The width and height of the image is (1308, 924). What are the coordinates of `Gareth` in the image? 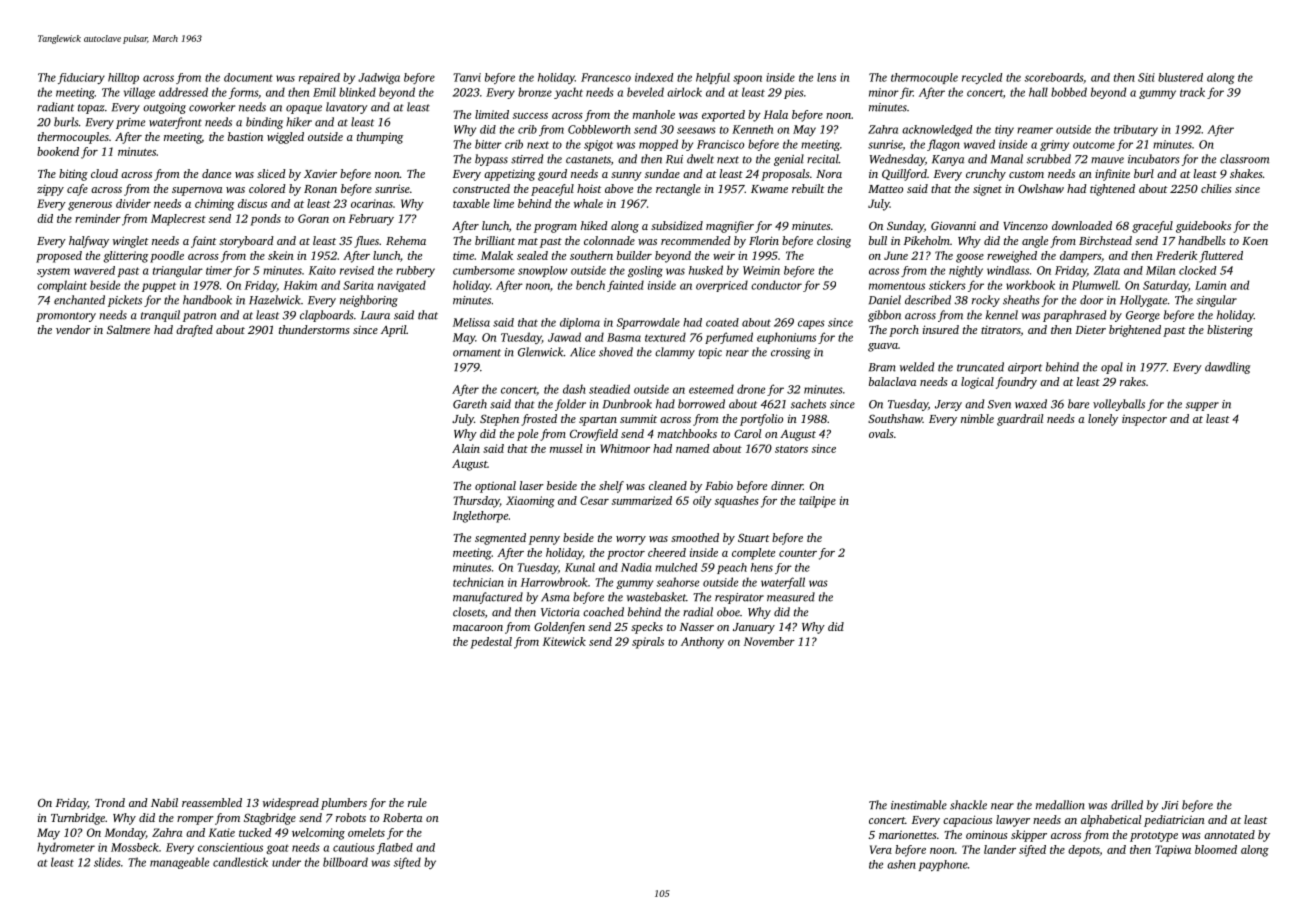 It's located at (470, 404).
